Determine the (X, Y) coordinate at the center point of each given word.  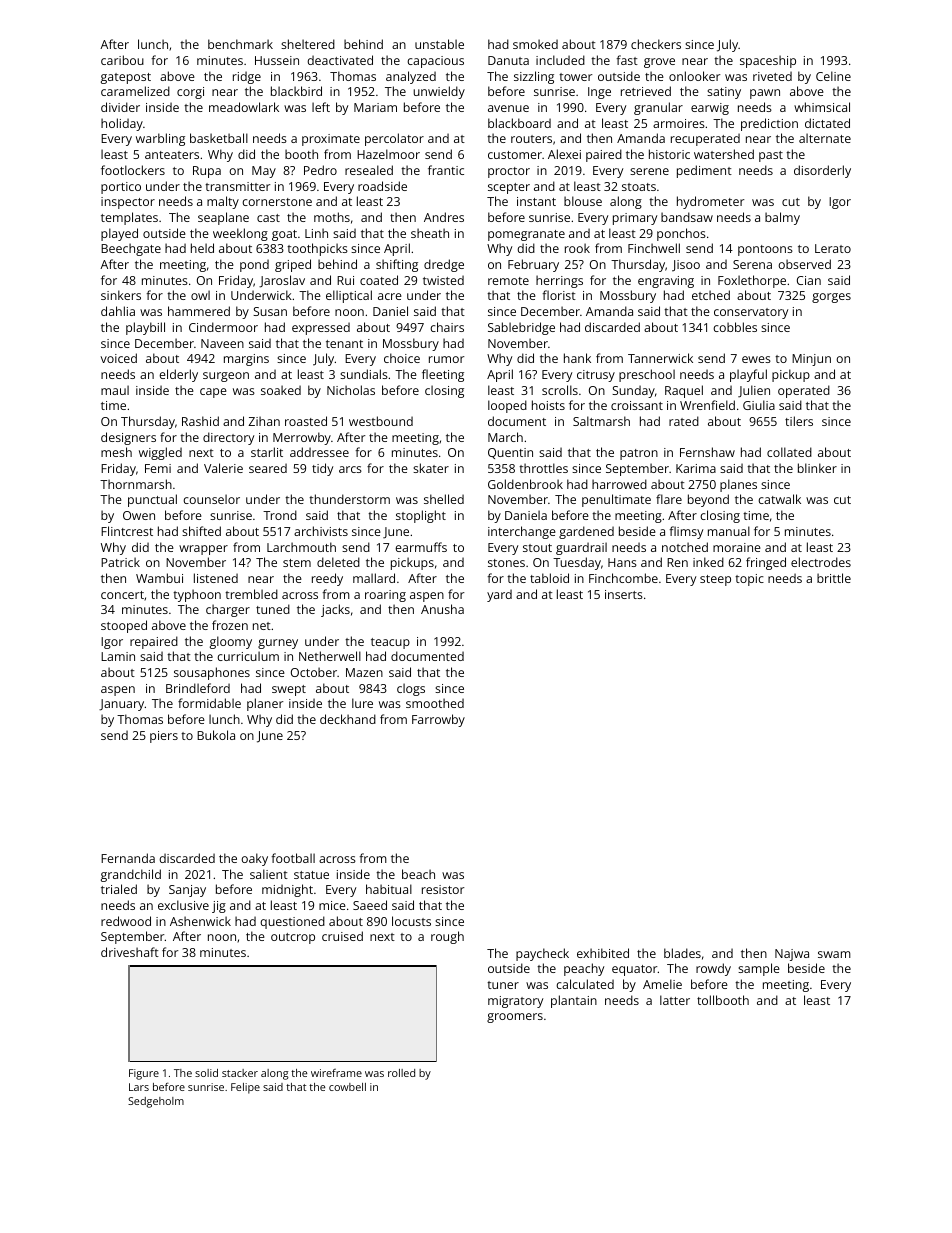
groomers (515, 1018)
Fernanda (128, 858)
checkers (656, 44)
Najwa (792, 955)
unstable (439, 44)
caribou (122, 60)
